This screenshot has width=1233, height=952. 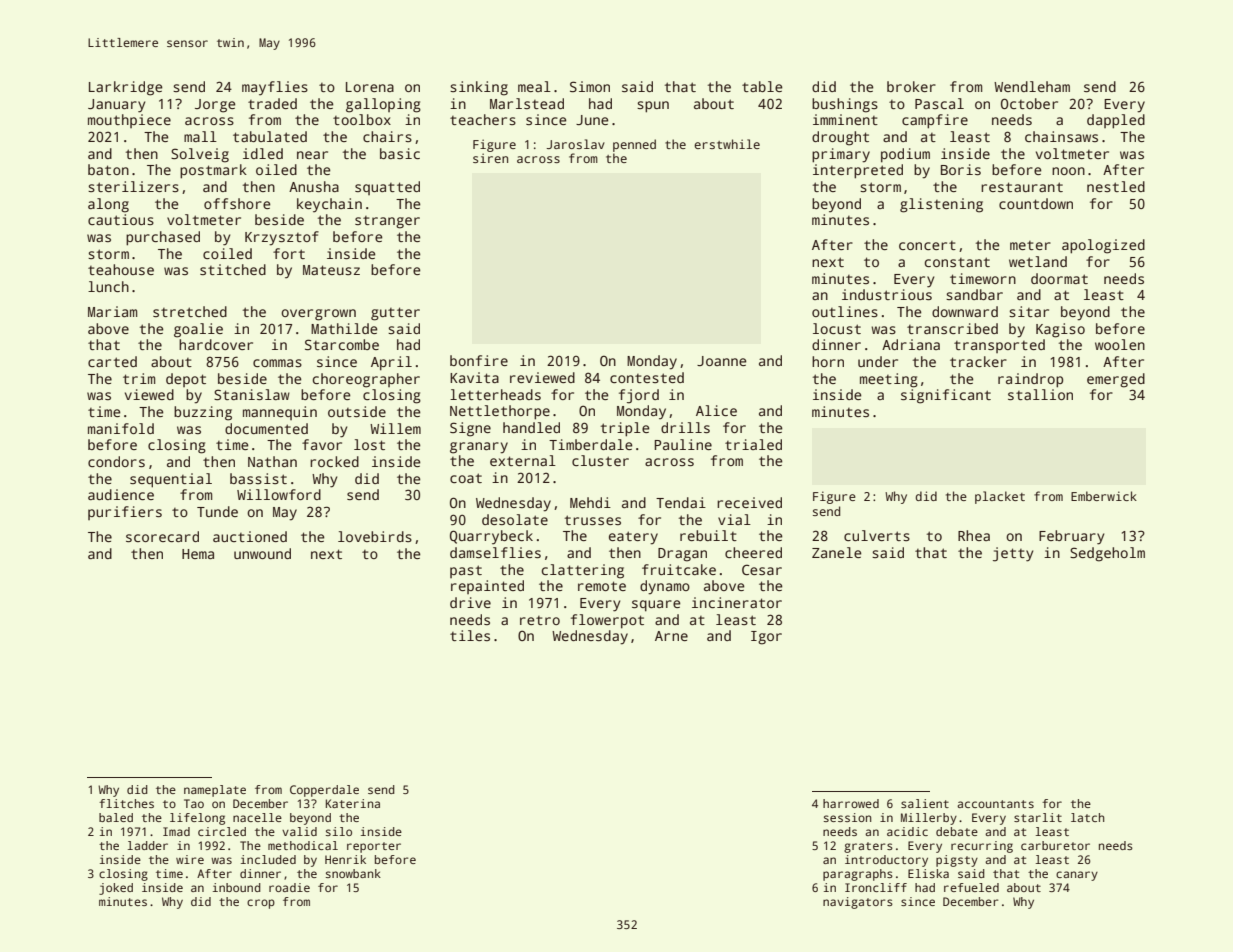 What do you see at coordinates (858, 171) in the screenshot?
I see `interpreted` at bounding box center [858, 171].
